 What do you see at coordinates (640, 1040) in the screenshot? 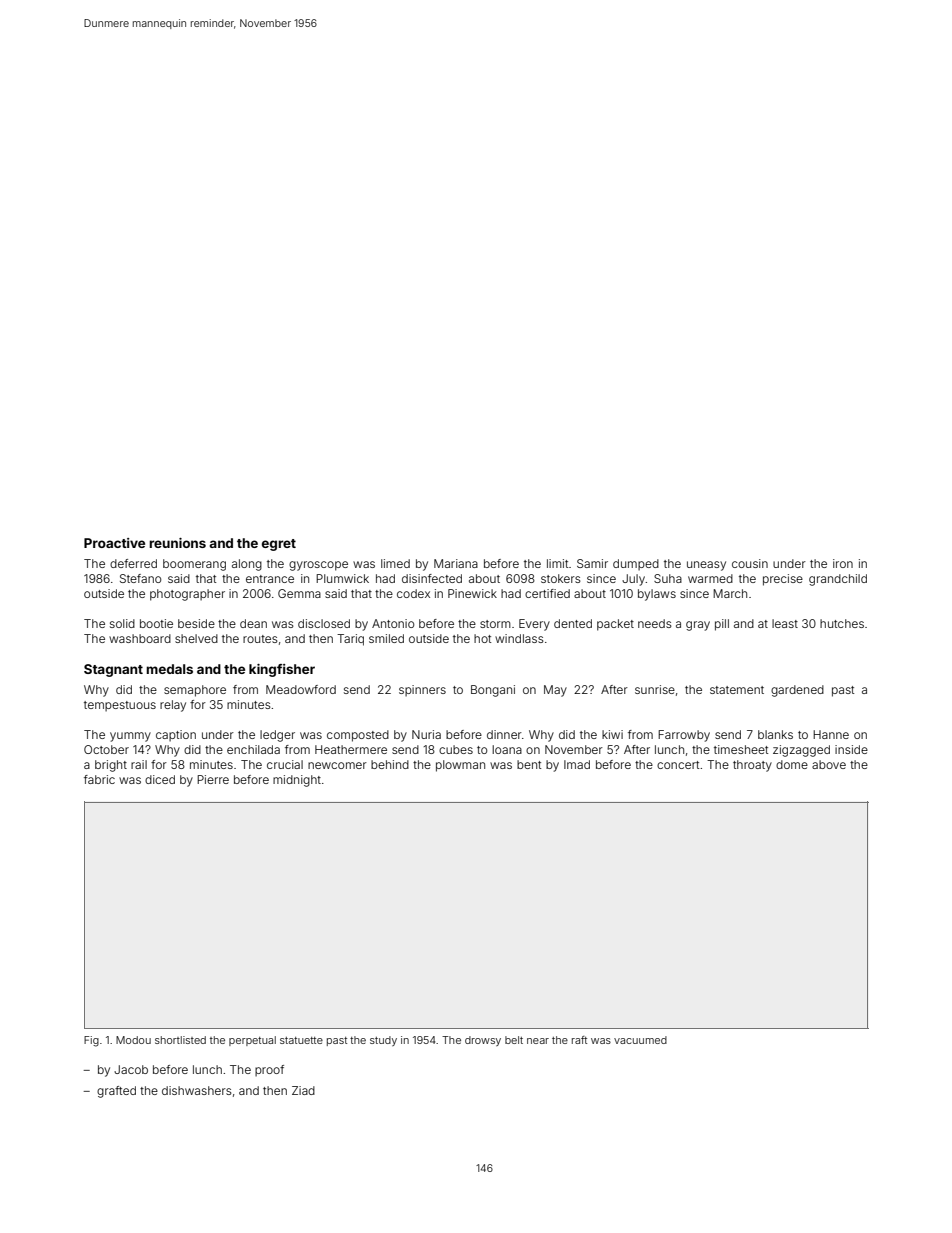
I see `vacuumed` at bounding box center [640, 1040].
